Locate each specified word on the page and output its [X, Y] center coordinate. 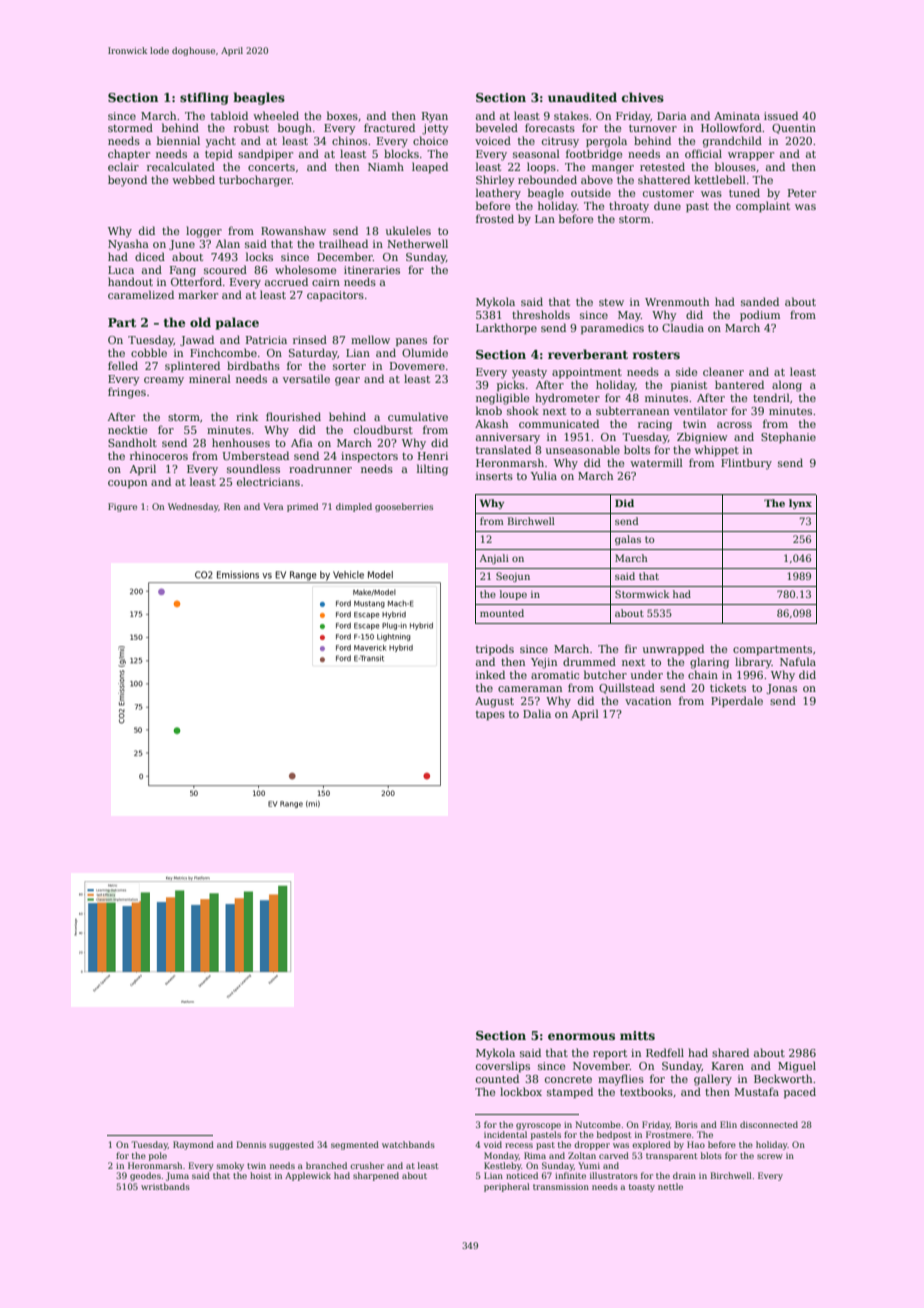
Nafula [798, 661]
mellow [370, 339]
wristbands [165, 1186]
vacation [648, 701]
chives [643, 97]
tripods [495, 649]
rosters [656, 355]
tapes [490, 715]
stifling [204, 98]
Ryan [435, 117]
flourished [293, 416]
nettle [670, 1186]
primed [302, 507]
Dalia [537, 713]
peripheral [507, 1187]
